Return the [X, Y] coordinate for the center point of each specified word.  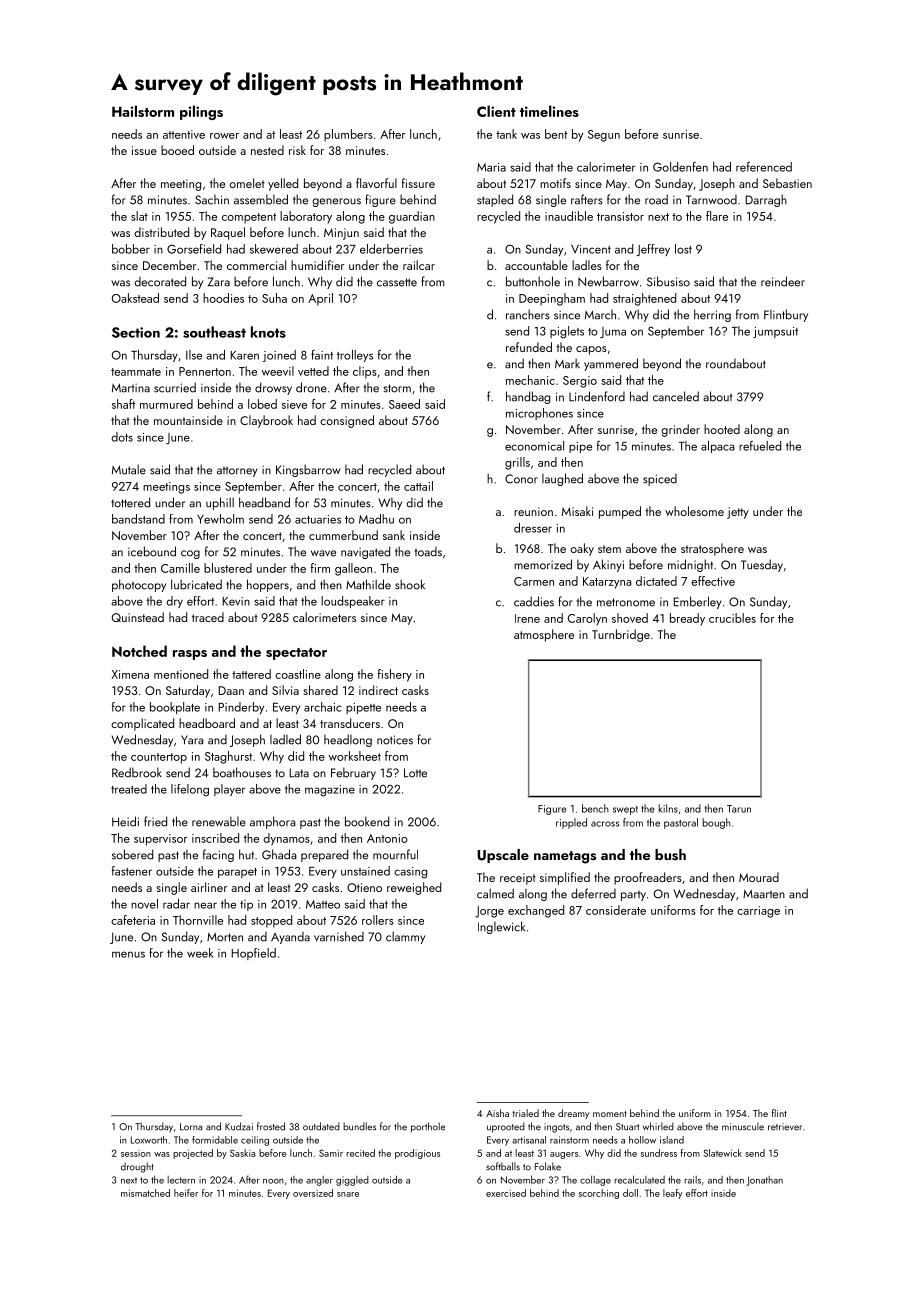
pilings [201, 112]
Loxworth [149, 1140]
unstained [365, 871]
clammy [405, 937]
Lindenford [597, 396]
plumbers [348, 135]
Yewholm [220, 519]
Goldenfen [680, 167]
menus [128, 954]
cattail [418, 486]
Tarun [739, 809]
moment [610, 1114]
